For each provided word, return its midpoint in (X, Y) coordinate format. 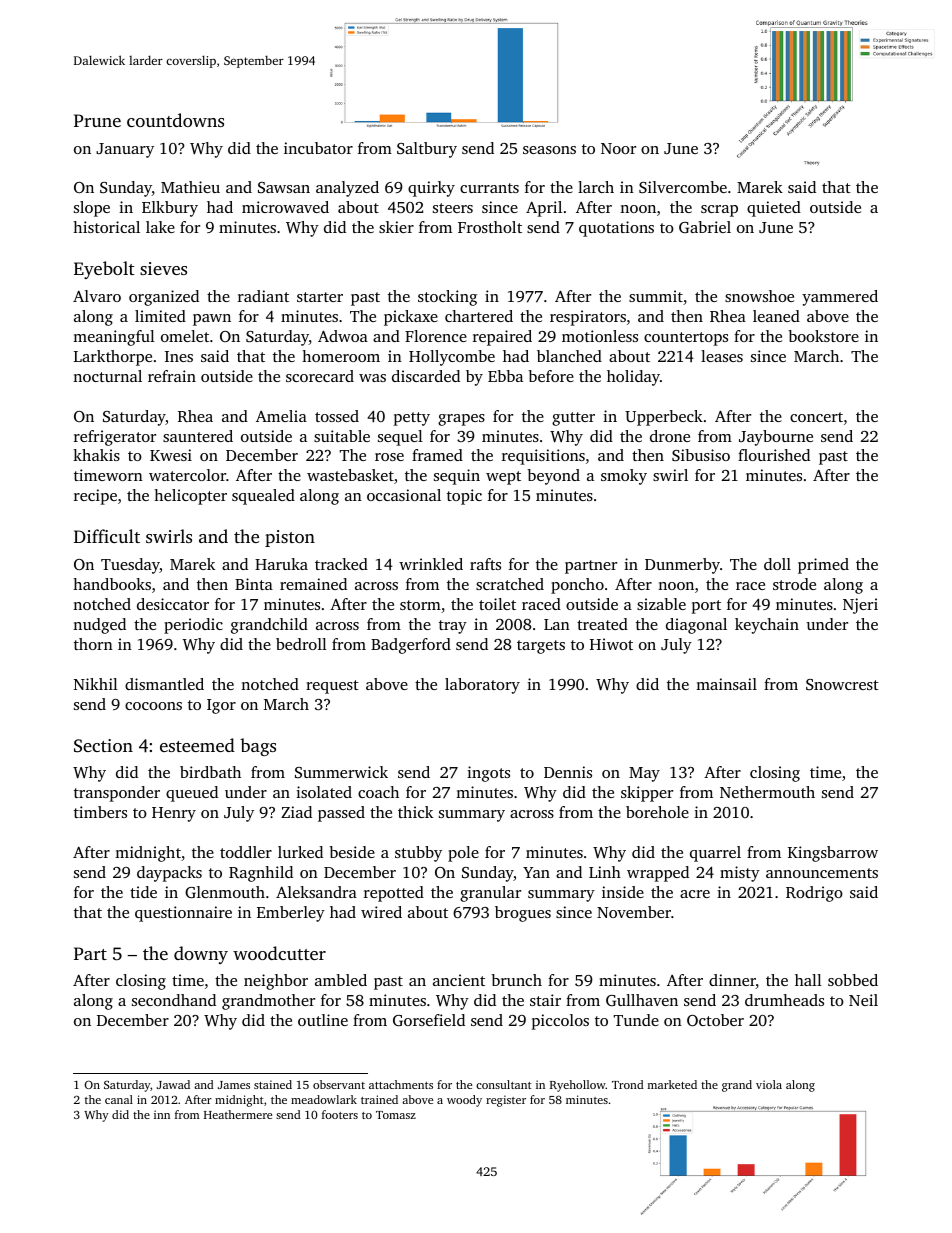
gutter (573, 419)
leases (722, 356)
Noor (618, 148)
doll (777, 564)
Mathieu (190, 187)
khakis (96, 455)
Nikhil (96, 684)
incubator (318, 148)
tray (453, 627)
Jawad (173, 1084)
